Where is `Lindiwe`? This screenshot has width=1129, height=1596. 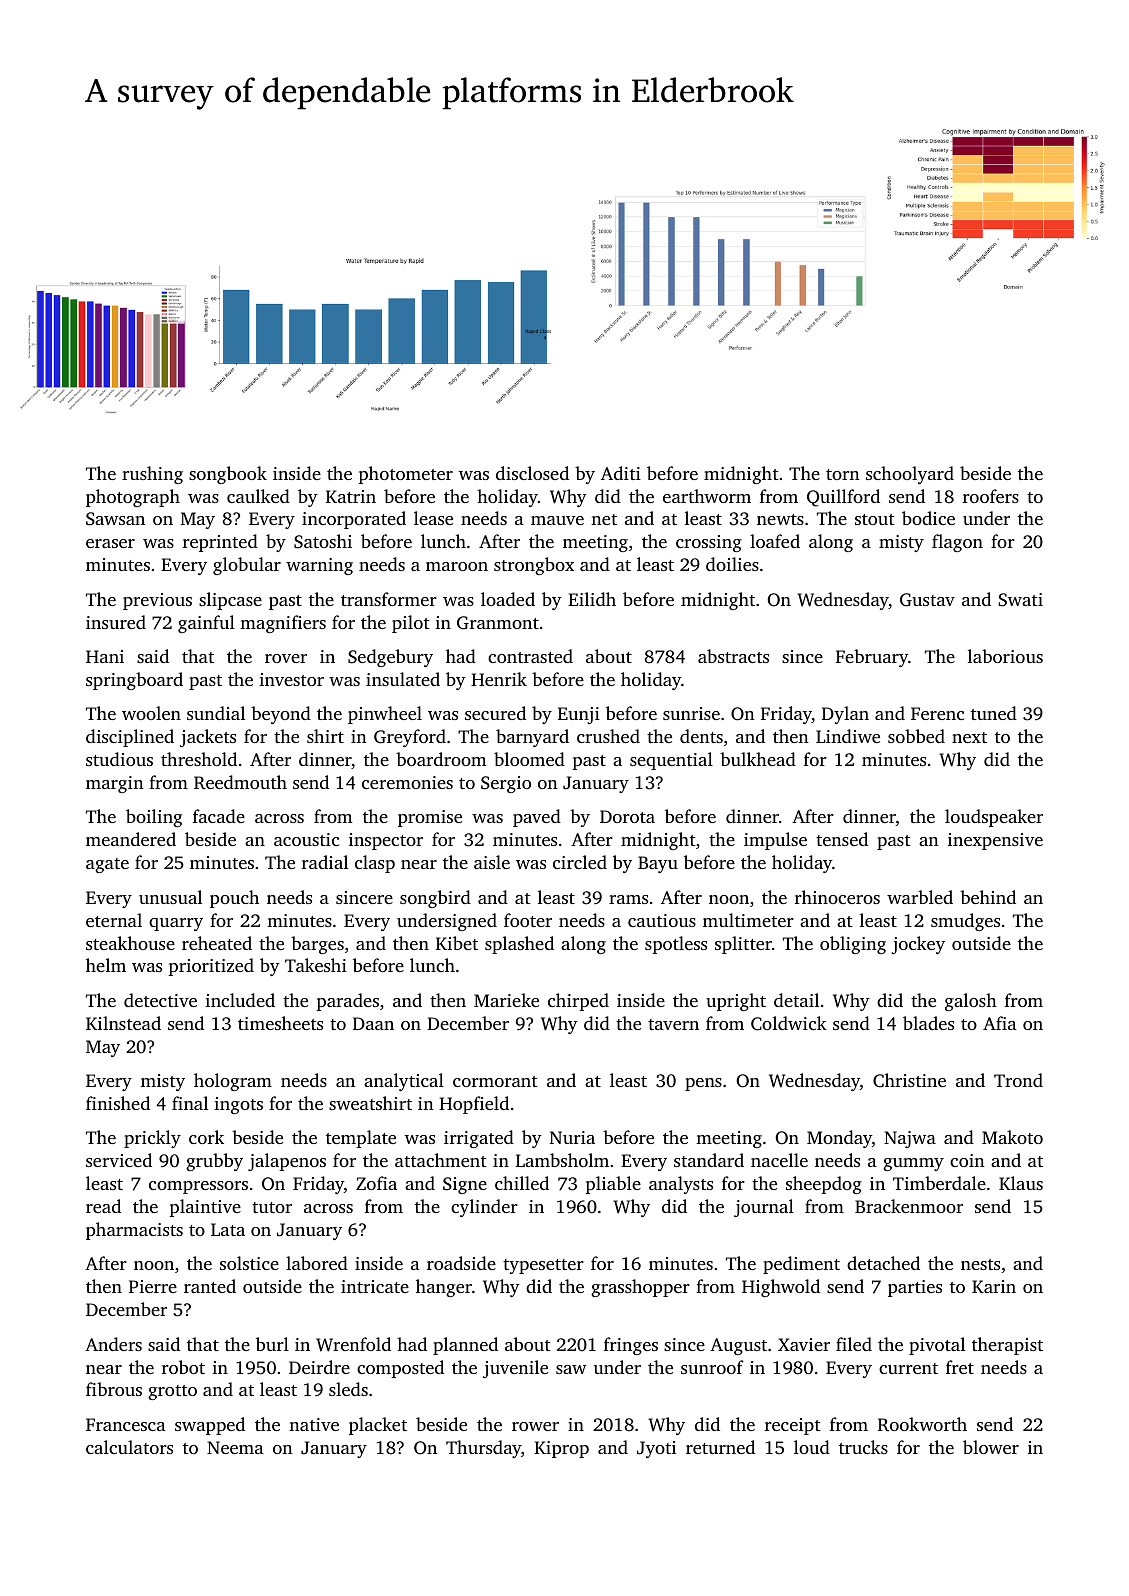 Lindiwe is located at coordinates (848, 736).
